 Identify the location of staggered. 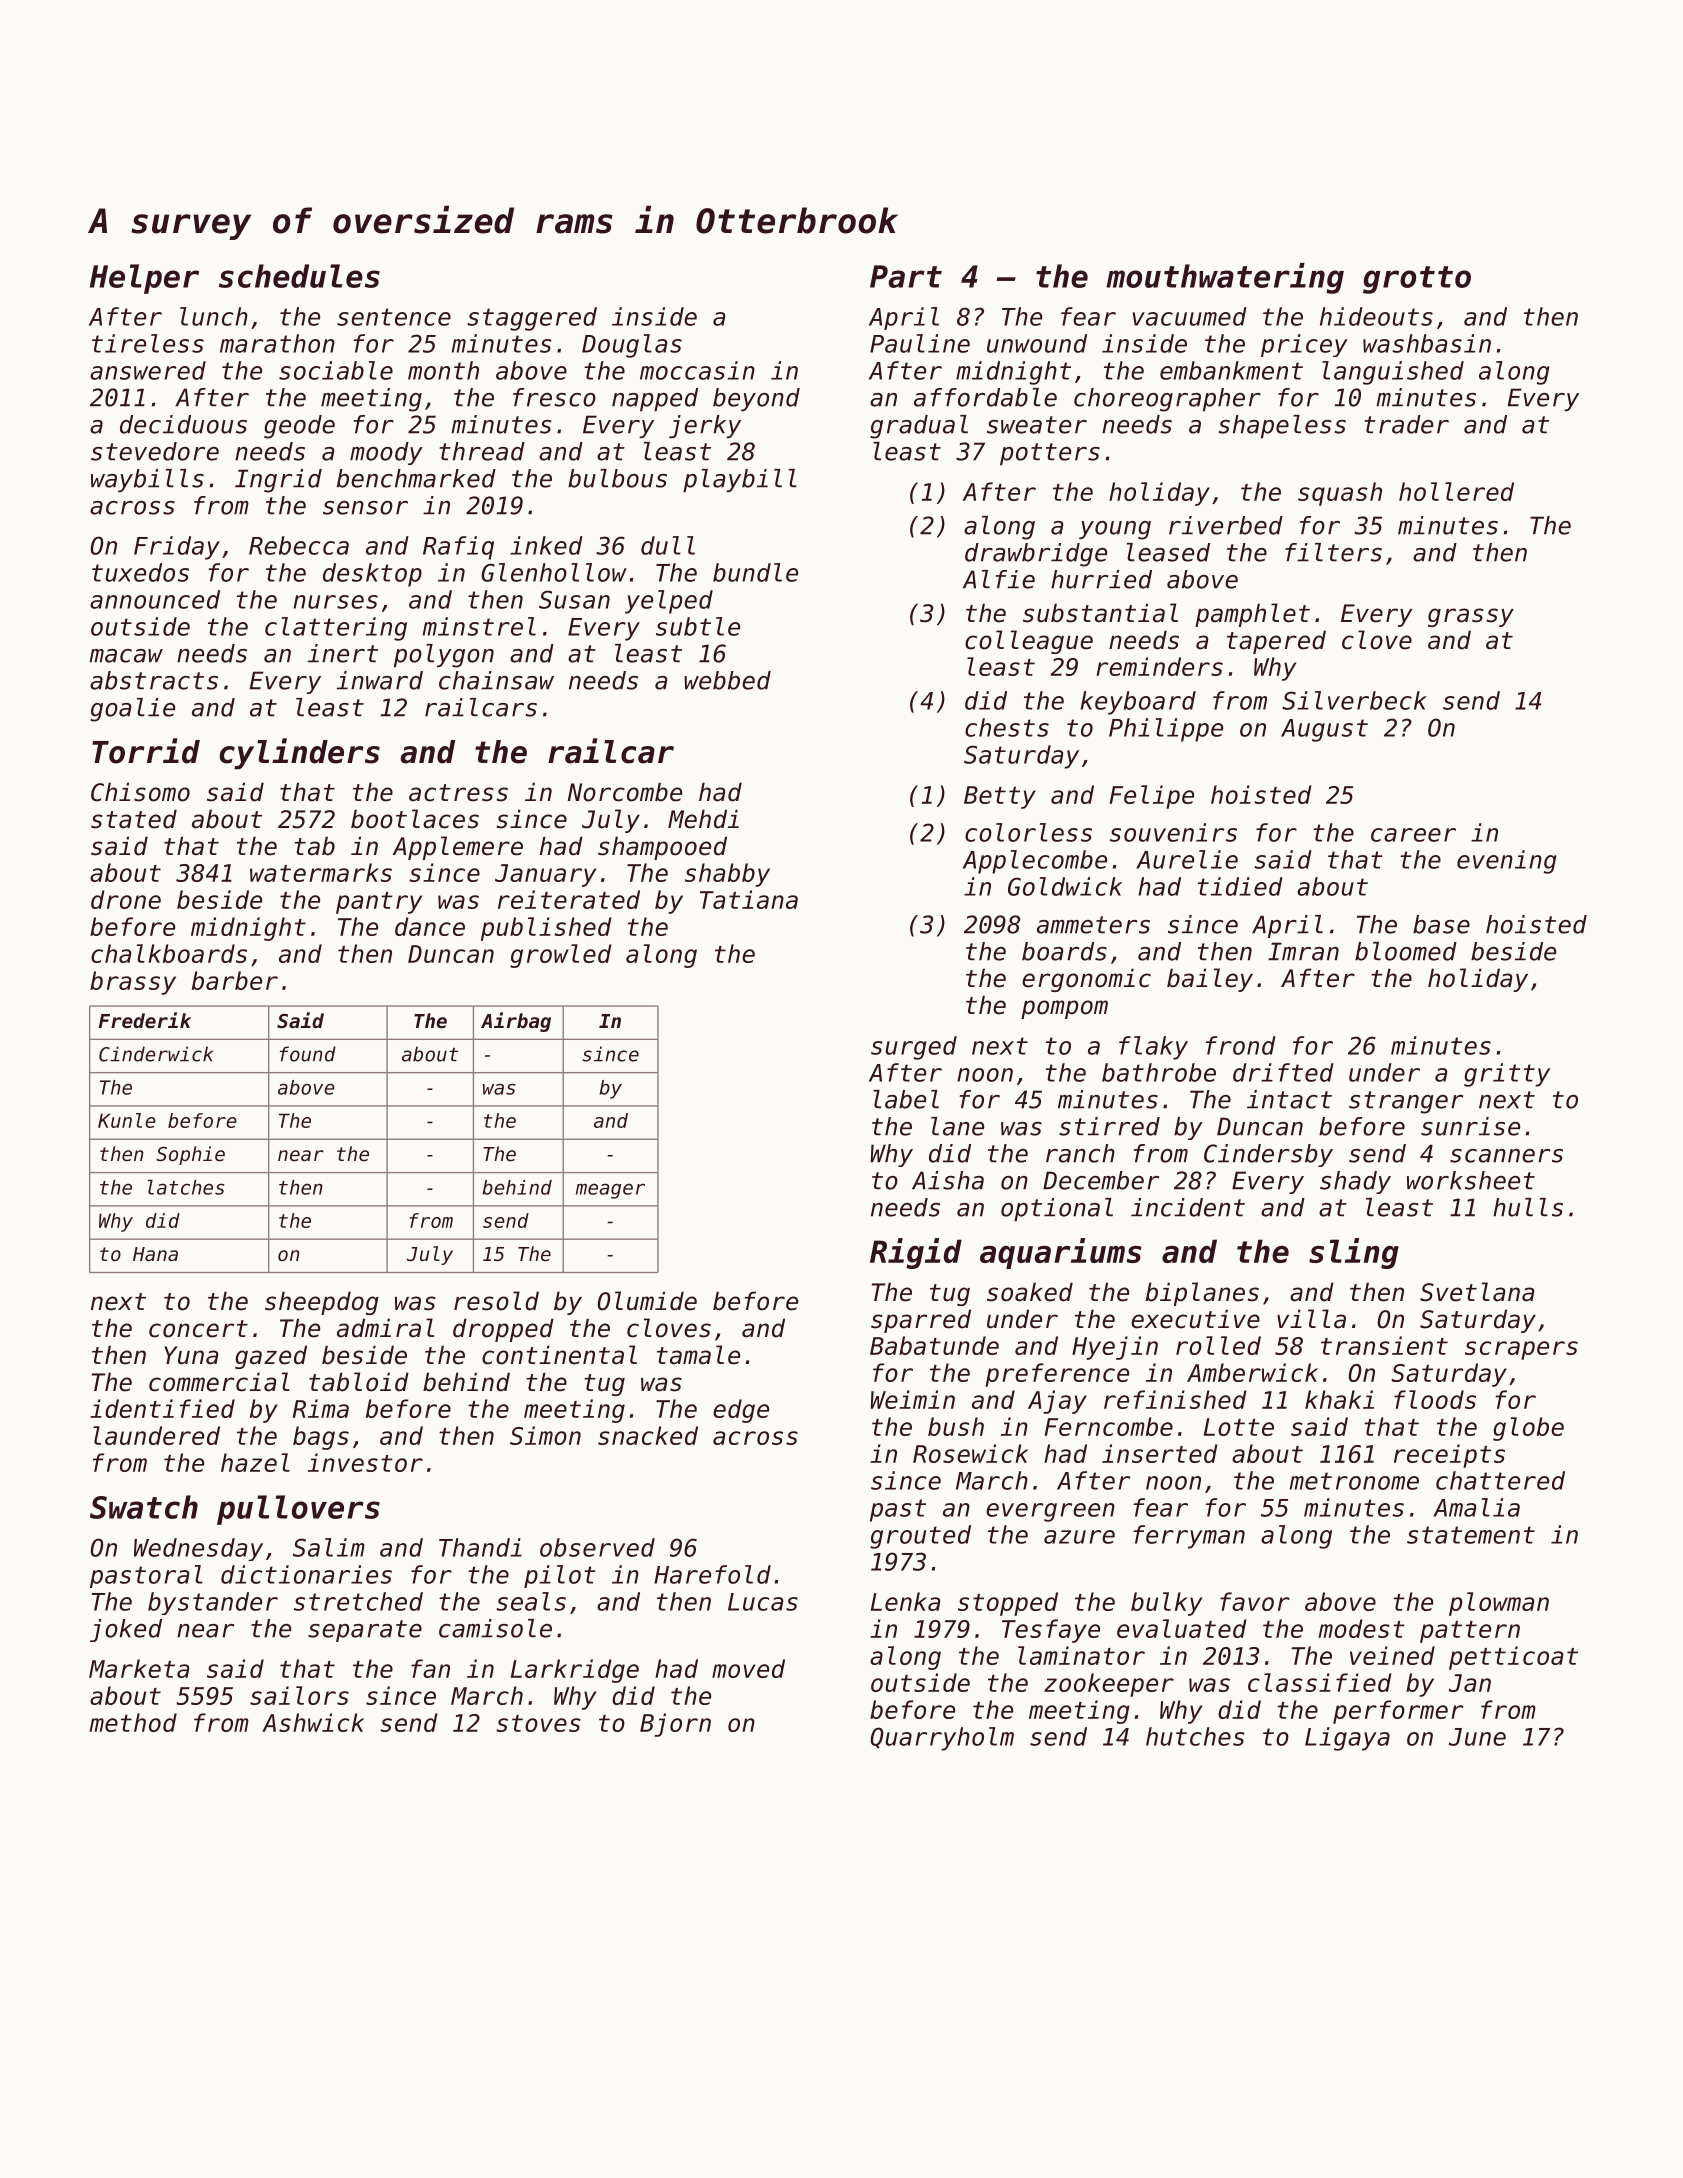
(532, 319).
